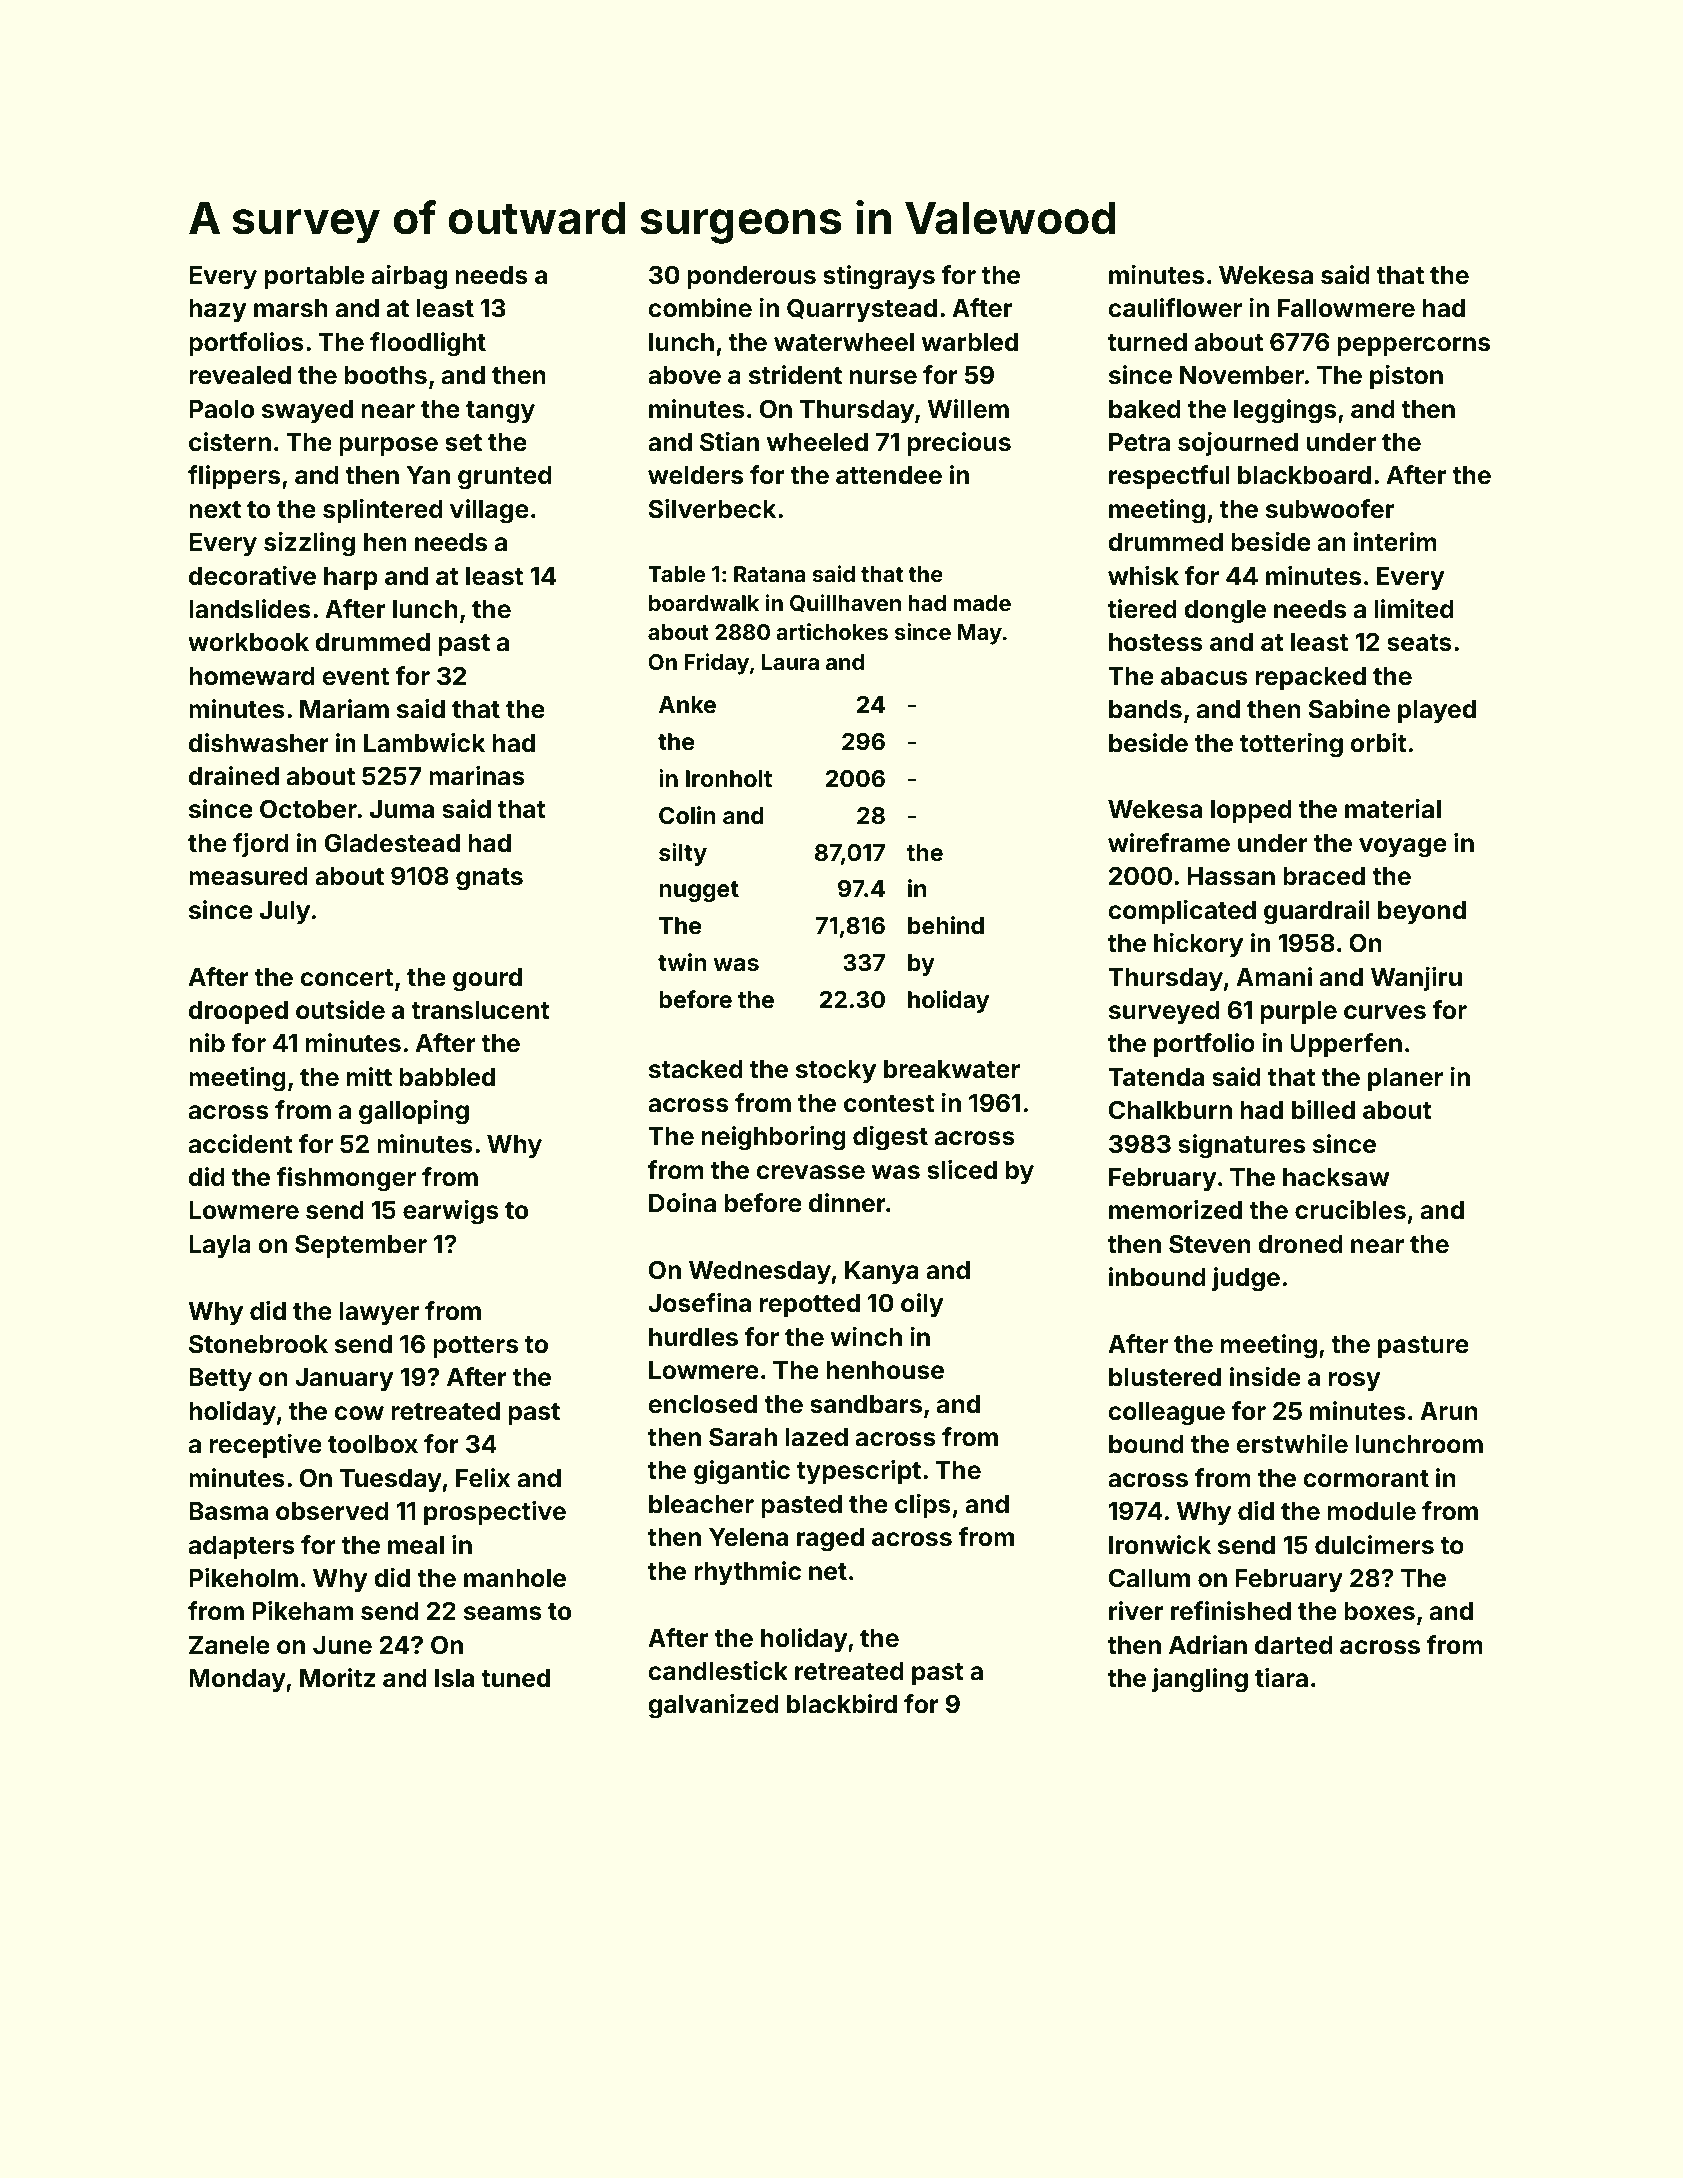 This screenshot has width=1683, height=2178. What do you see at coordinates (1198, 945) in the screenshot?
I see `hickory` at bounding box center [1198, 945].
